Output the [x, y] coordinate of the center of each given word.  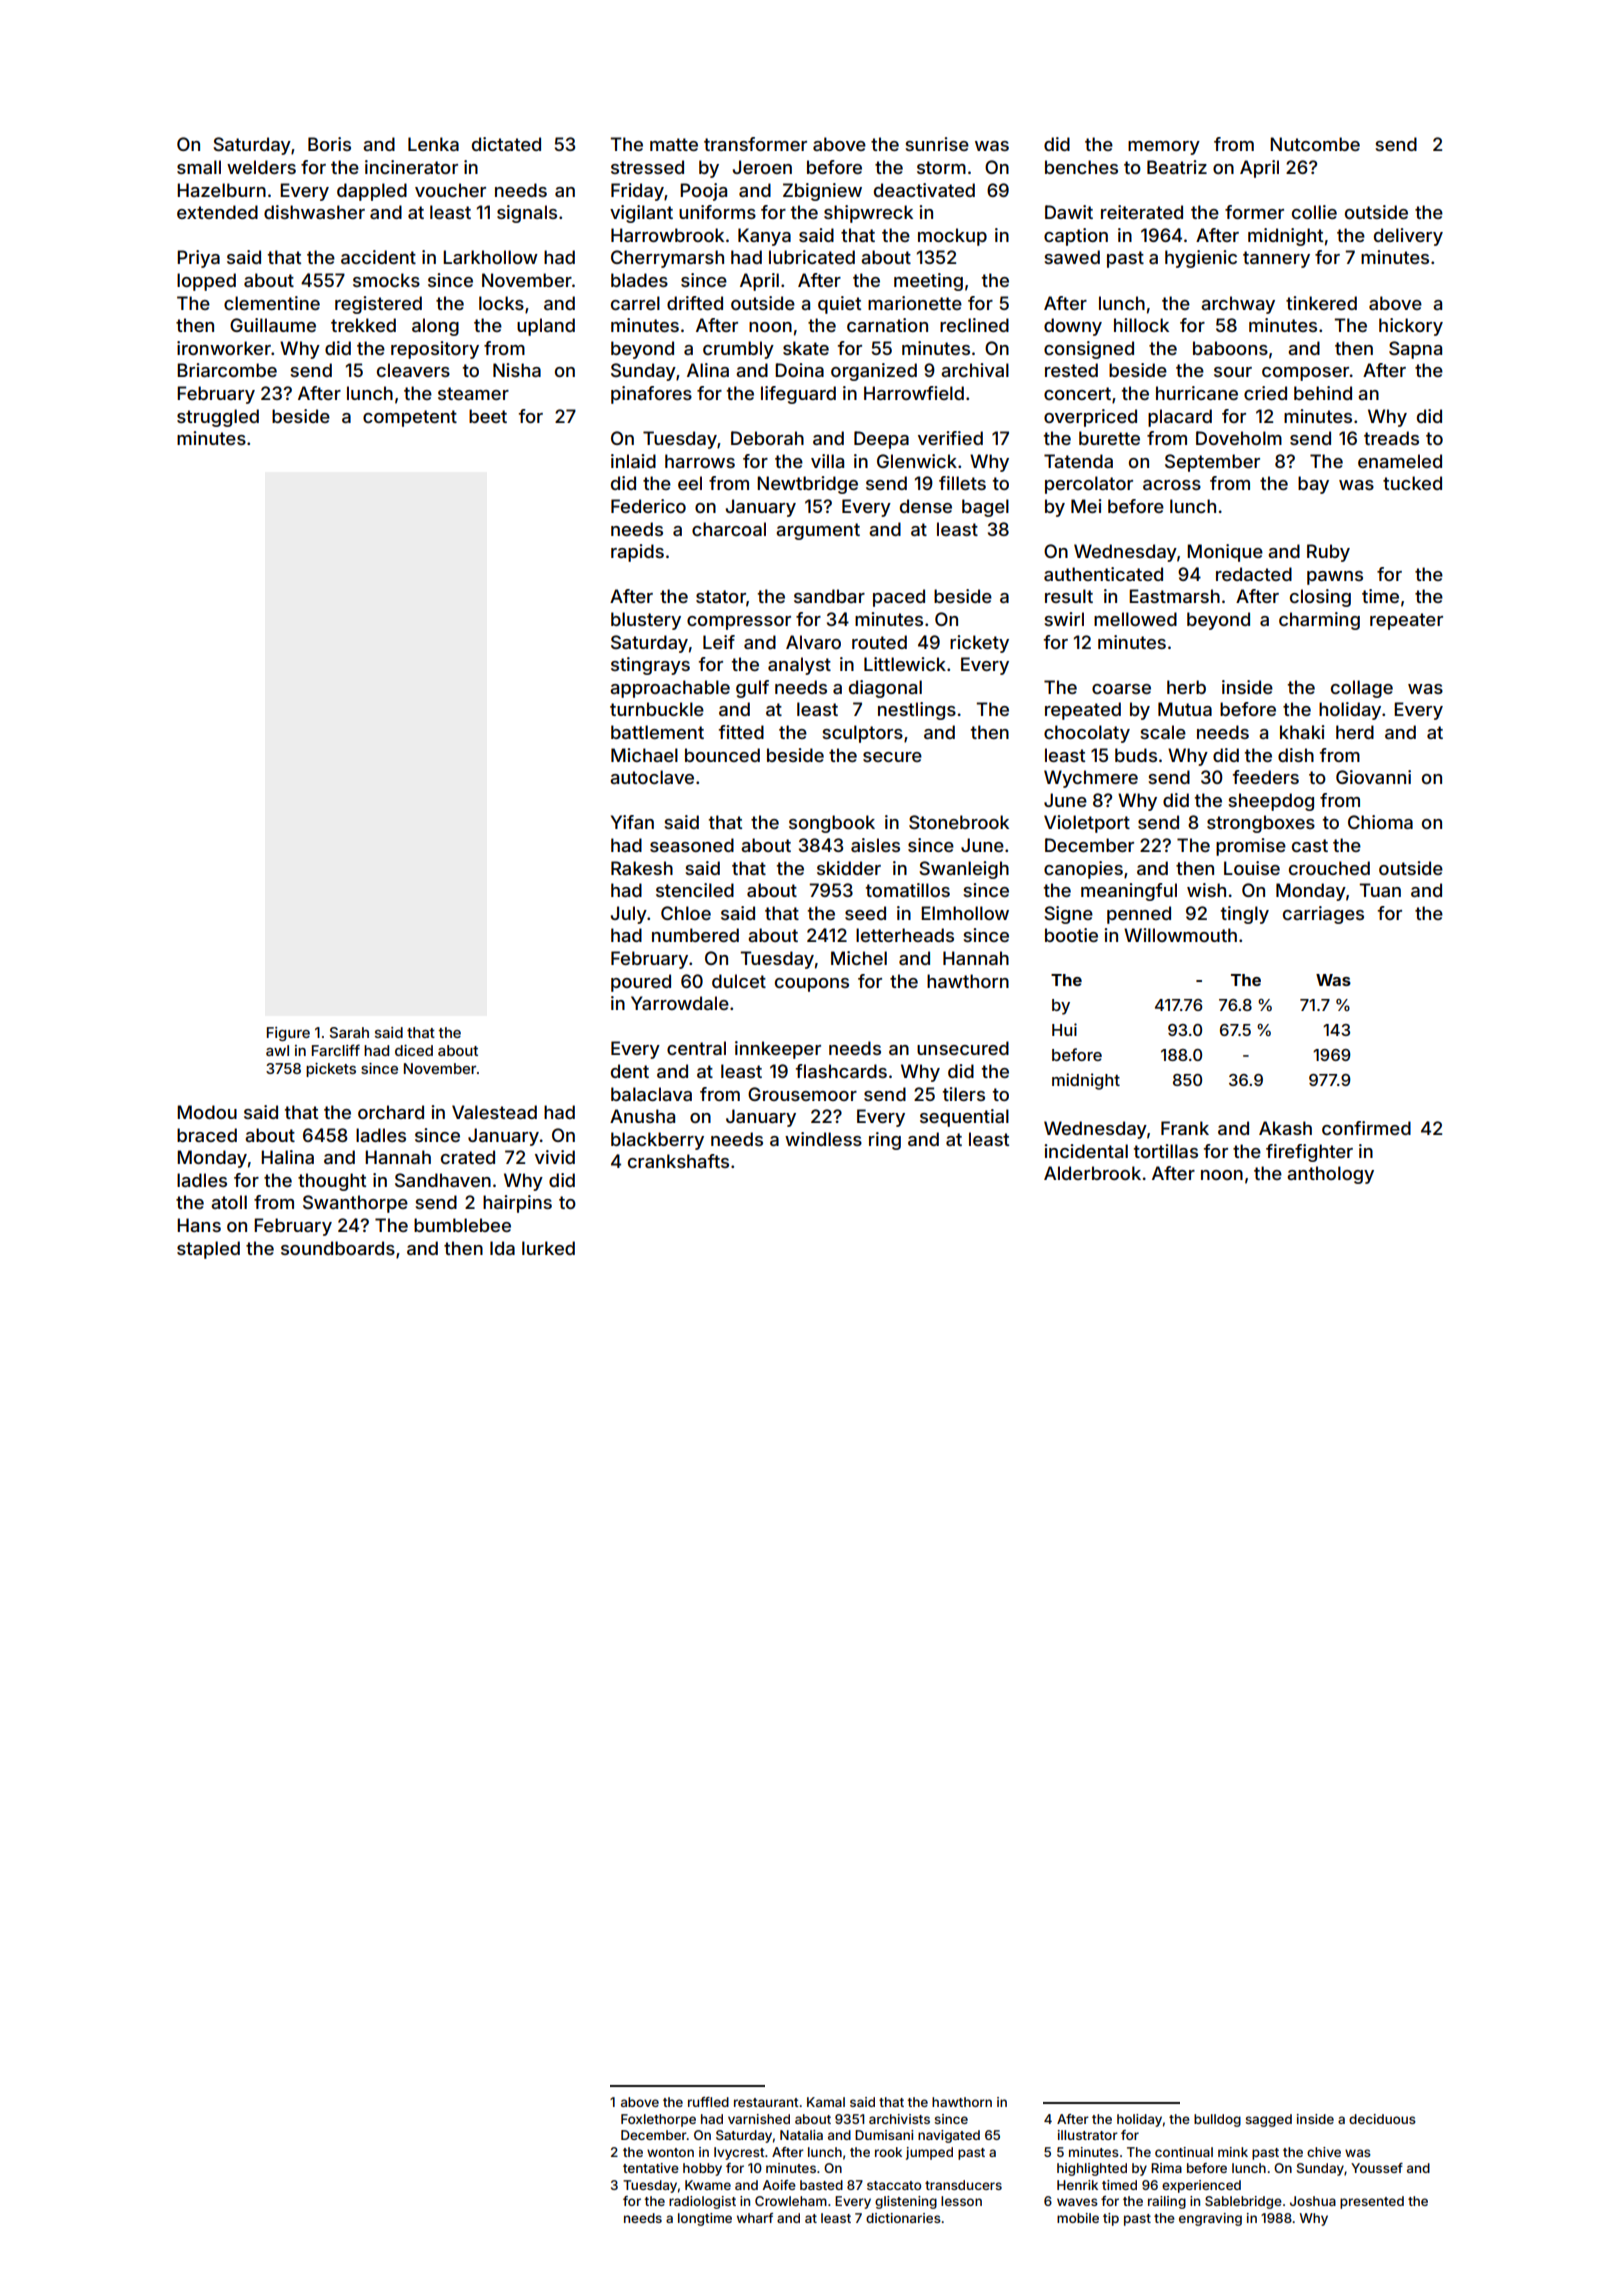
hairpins [517, 1204]
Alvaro [813, 642]
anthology [1330, 1175]
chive [1324, 2152]
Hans [199, 1225]
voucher [450, 190]
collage [1362, 689]
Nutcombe [1315, 144]
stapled [208, 1250]
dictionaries [903, 2218]
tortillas [1165, 1151]
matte [674, 144]
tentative [651, 2168]
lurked [548, 1248]
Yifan [632, 822]
